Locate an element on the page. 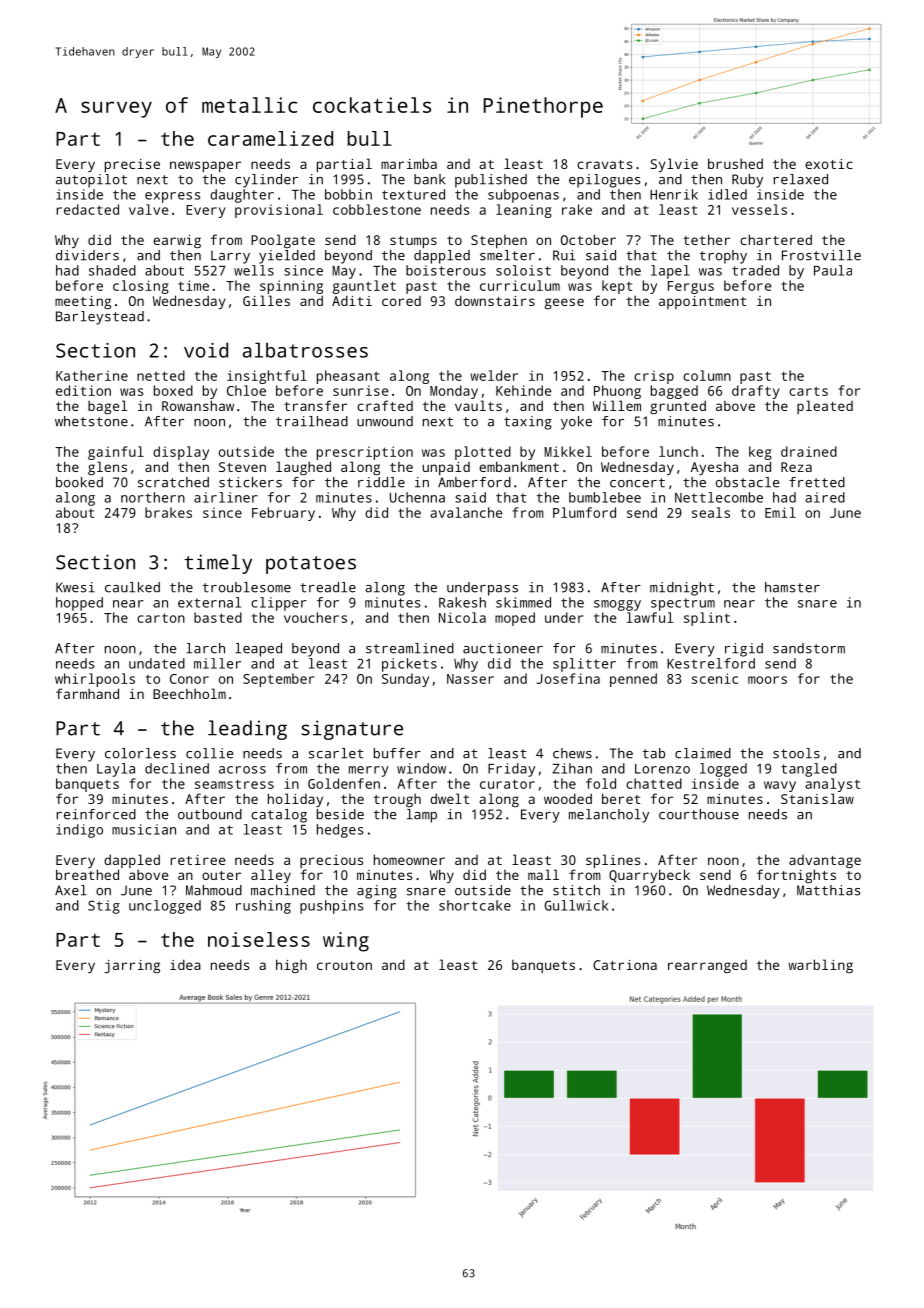 The height and width of the page is (1308, 924). precise is located at coordinates (132, 166).
